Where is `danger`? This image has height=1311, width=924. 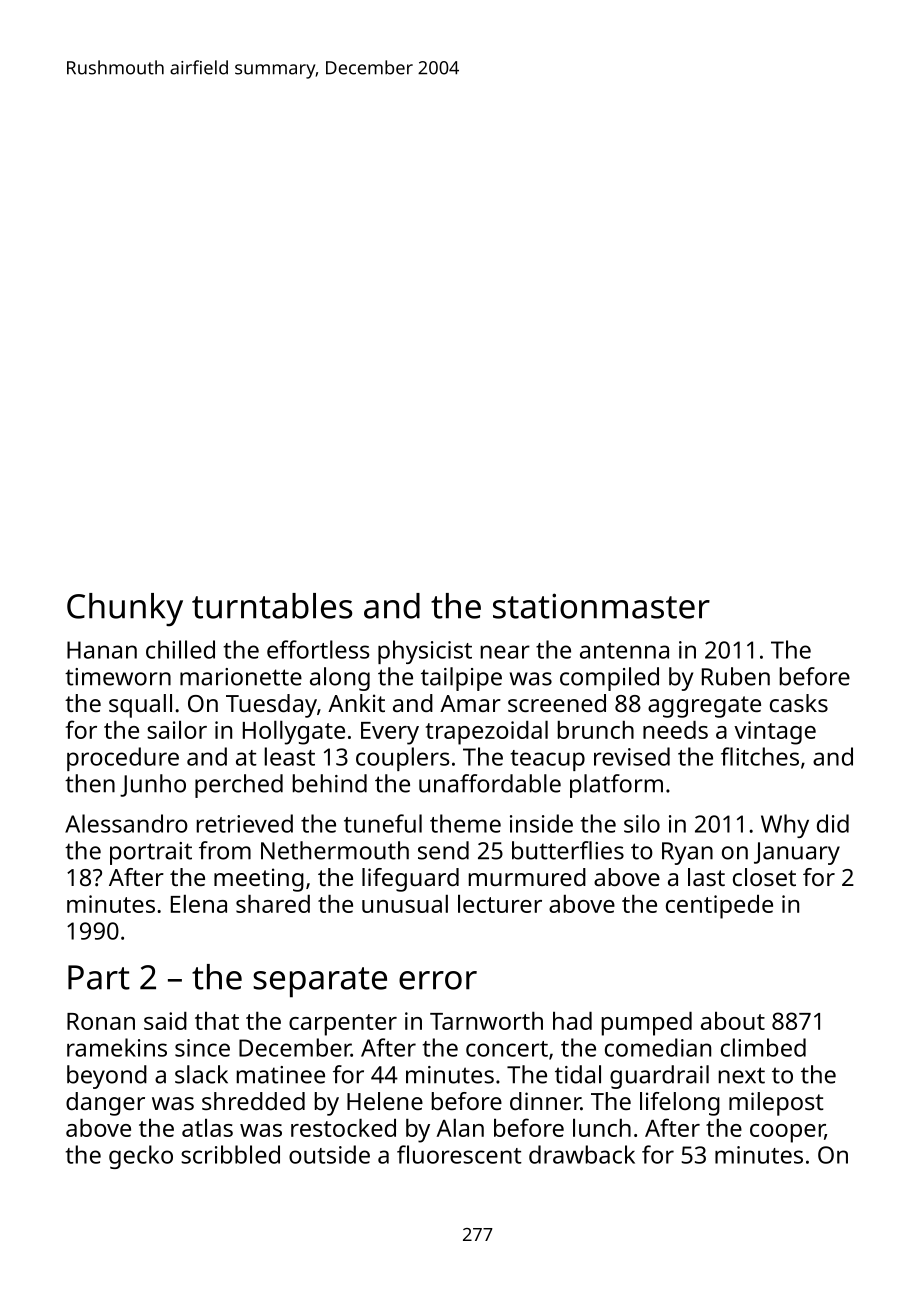 danger is located at coordinates (105, 1104).
